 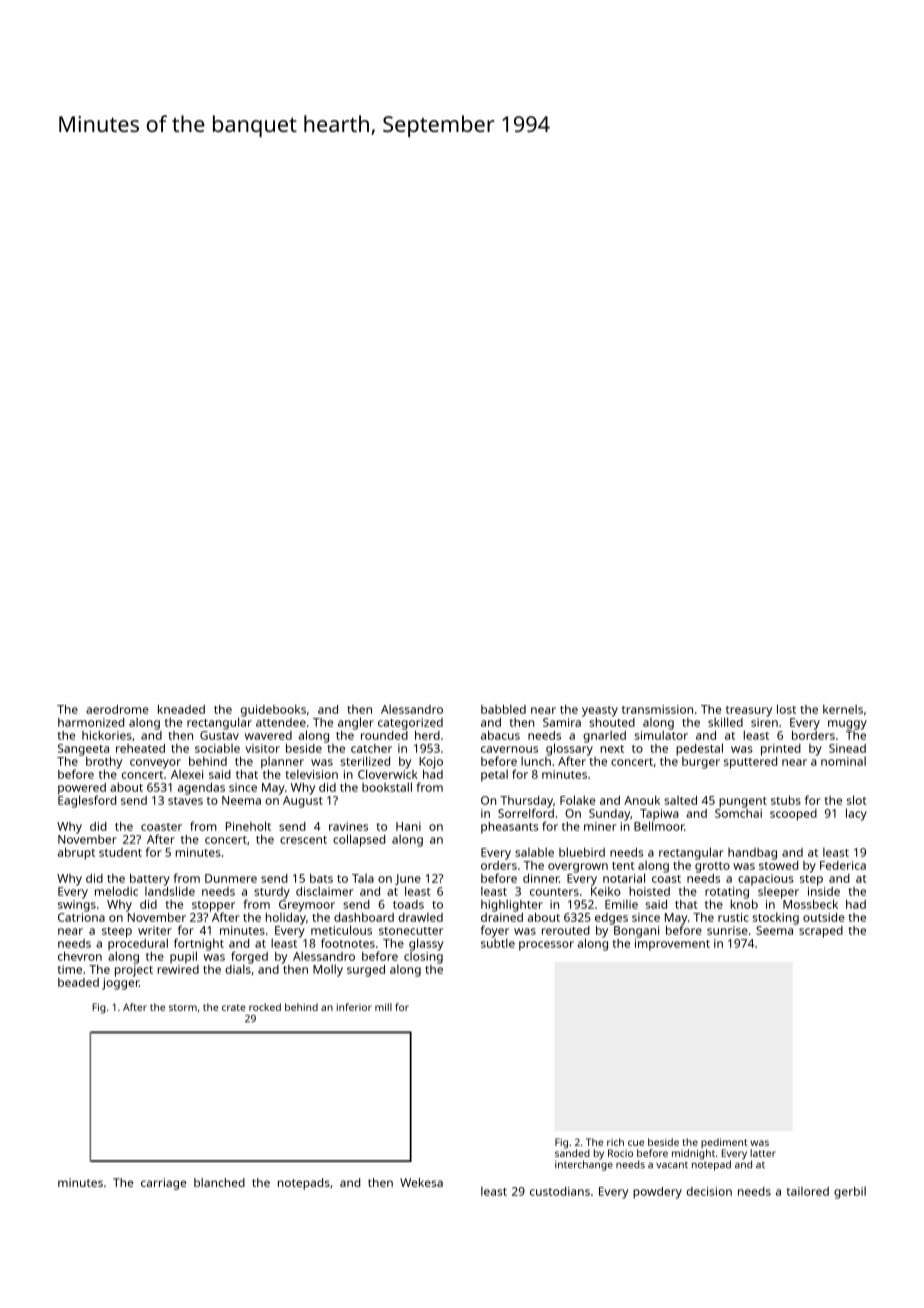 What do you see at coordinates (164, 1184) in the screenshot?
I see `carriage` at bounding box center [164, 1184].
